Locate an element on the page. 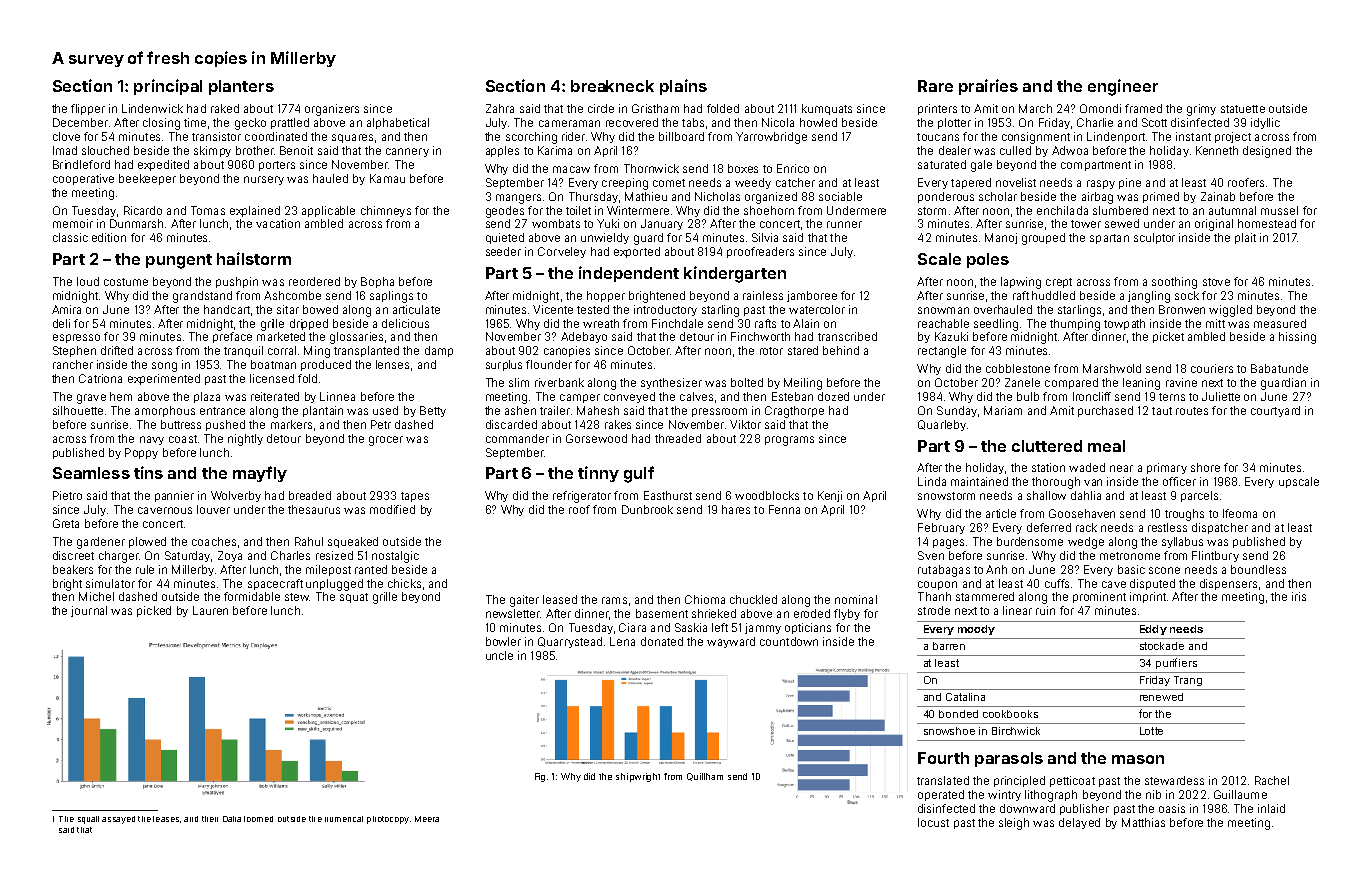 The width and height of the page is (1372, 887). burdensome is located at coordinates (1030, 541).
